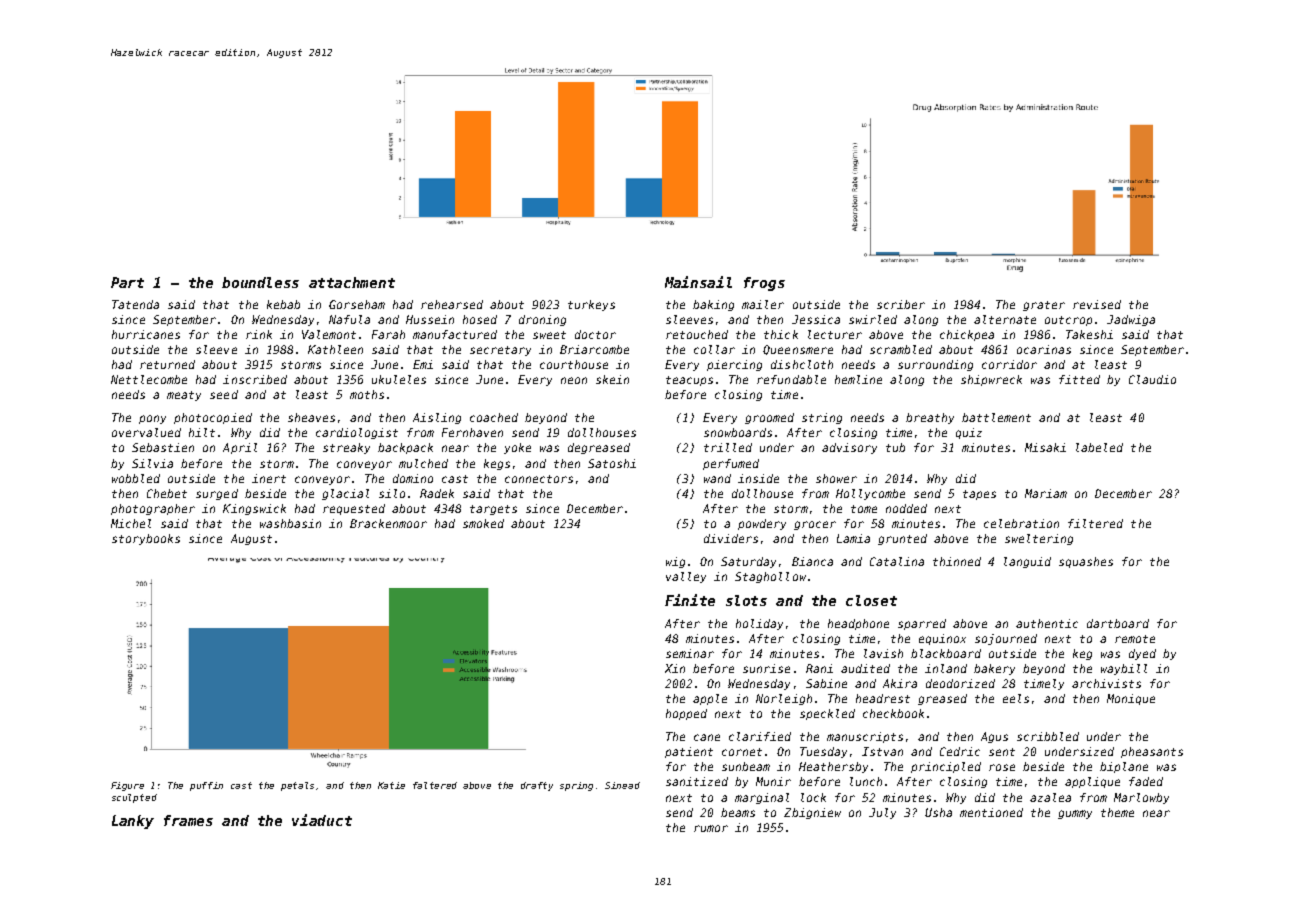  What do you see at coordinates (149, 379) in the screenshot?
I see `Nettlecombe` at bounding box center [149, 379].
